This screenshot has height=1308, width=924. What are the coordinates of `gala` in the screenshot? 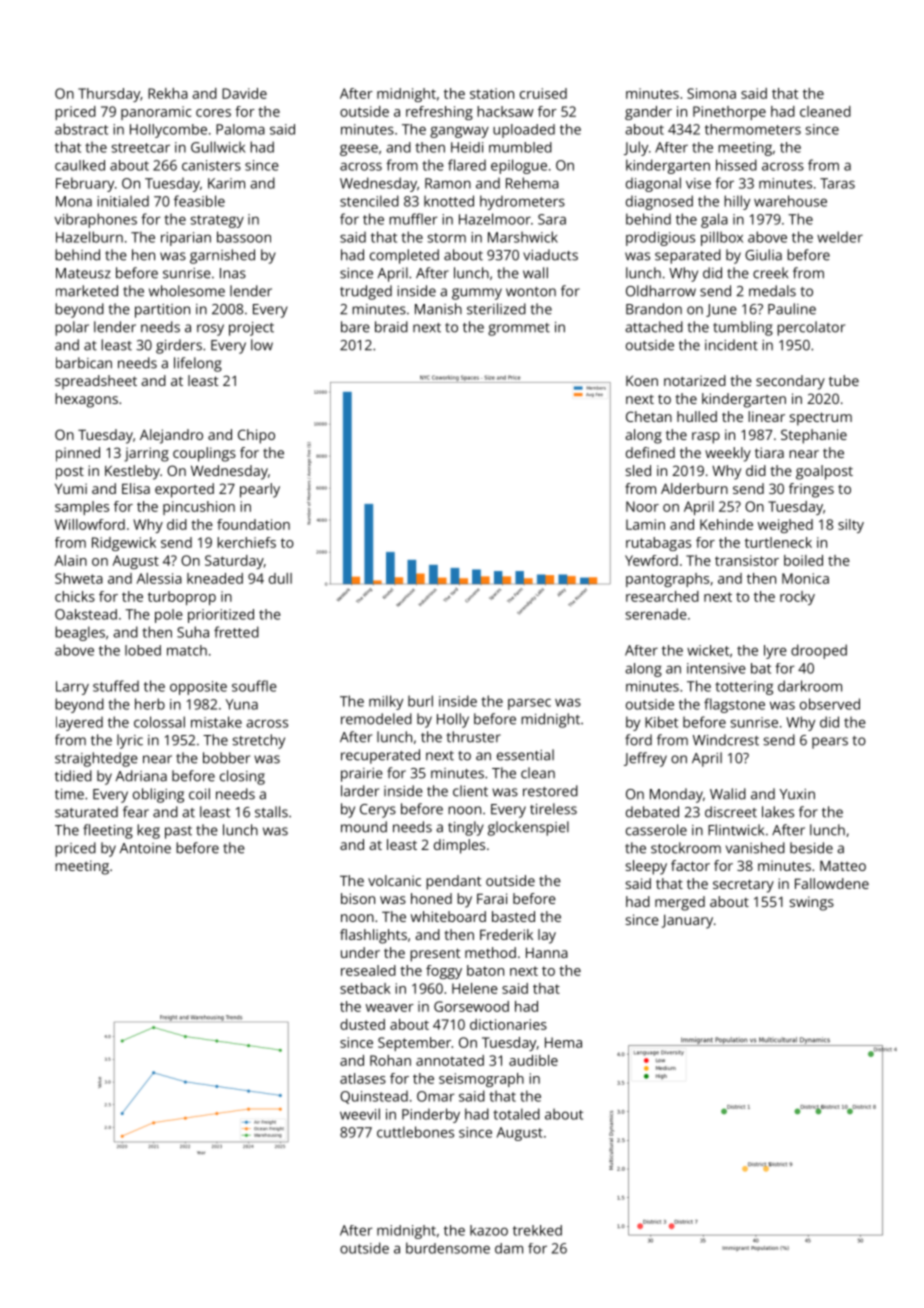 It's located at (714, 220).
